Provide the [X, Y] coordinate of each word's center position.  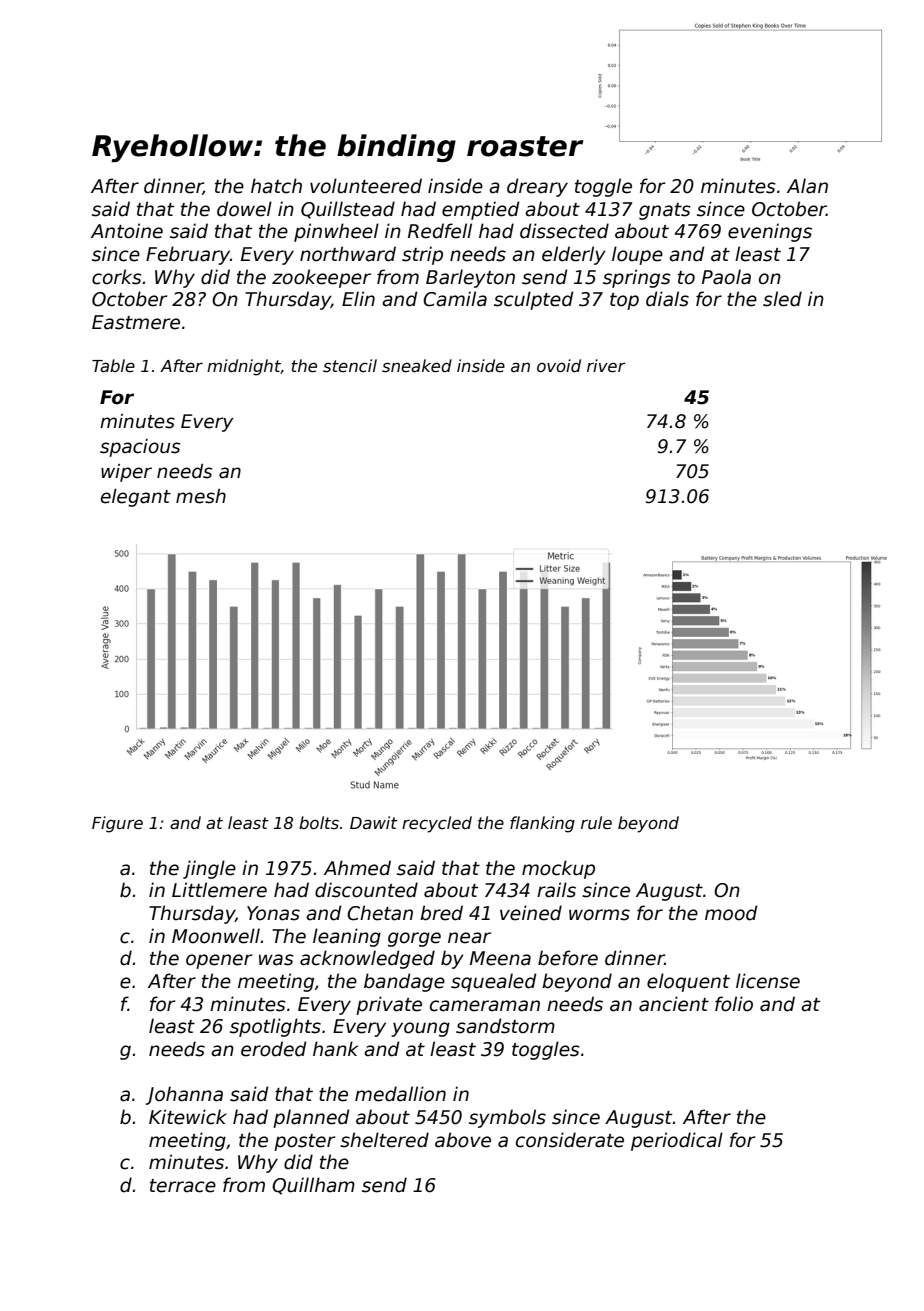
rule [596, 822]
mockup [558, 869]
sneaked [417, 366]
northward [348, 254]
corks [117, 277]
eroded [273, 1049]
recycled [437, 824]
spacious [140, 448]
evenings [770, 232]
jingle [209, 869]
